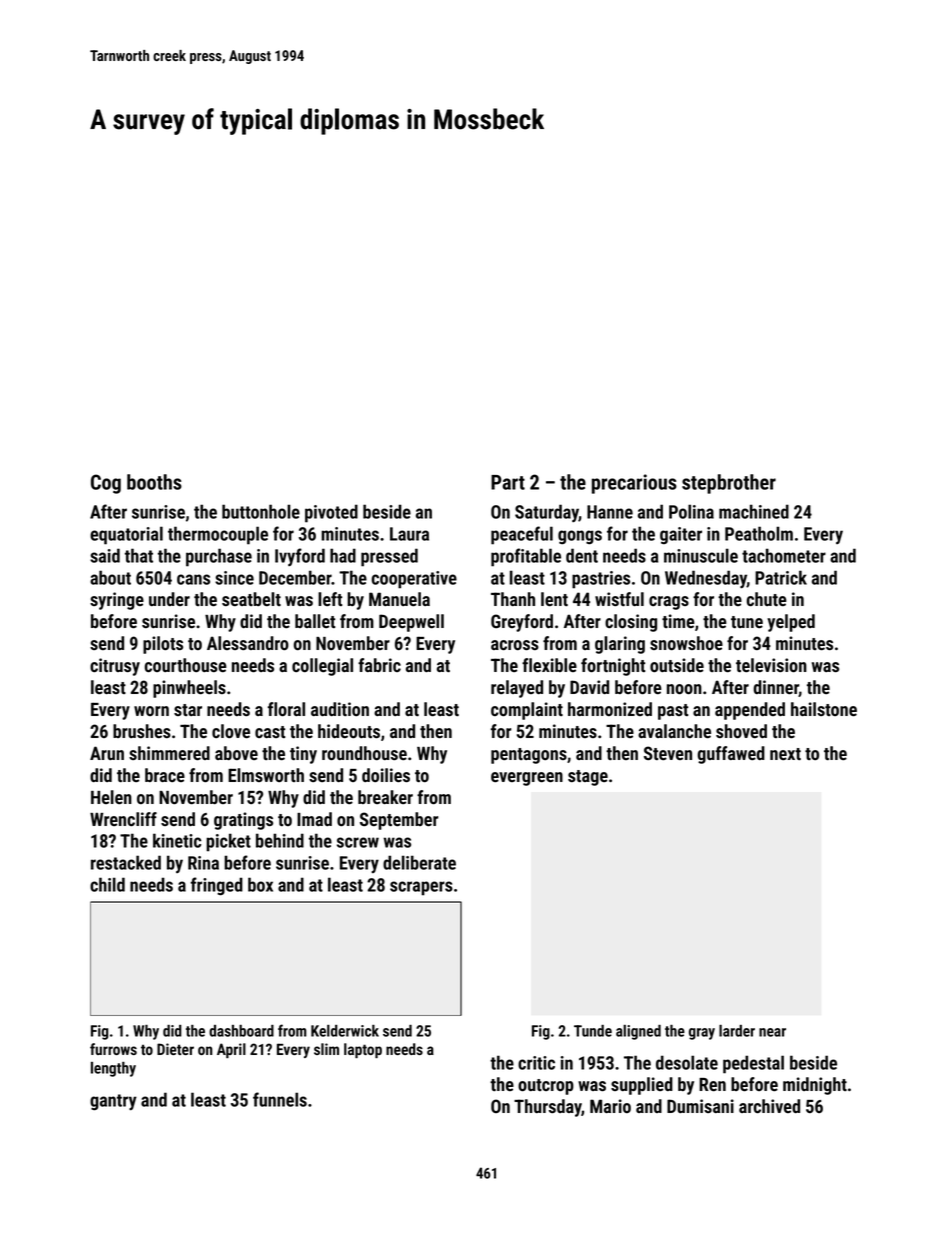 The height and width of the screenshot is (1233, 952). Describe the element at coordinates (421, 888) in the screenshot. I see `scrapers` at that location.
